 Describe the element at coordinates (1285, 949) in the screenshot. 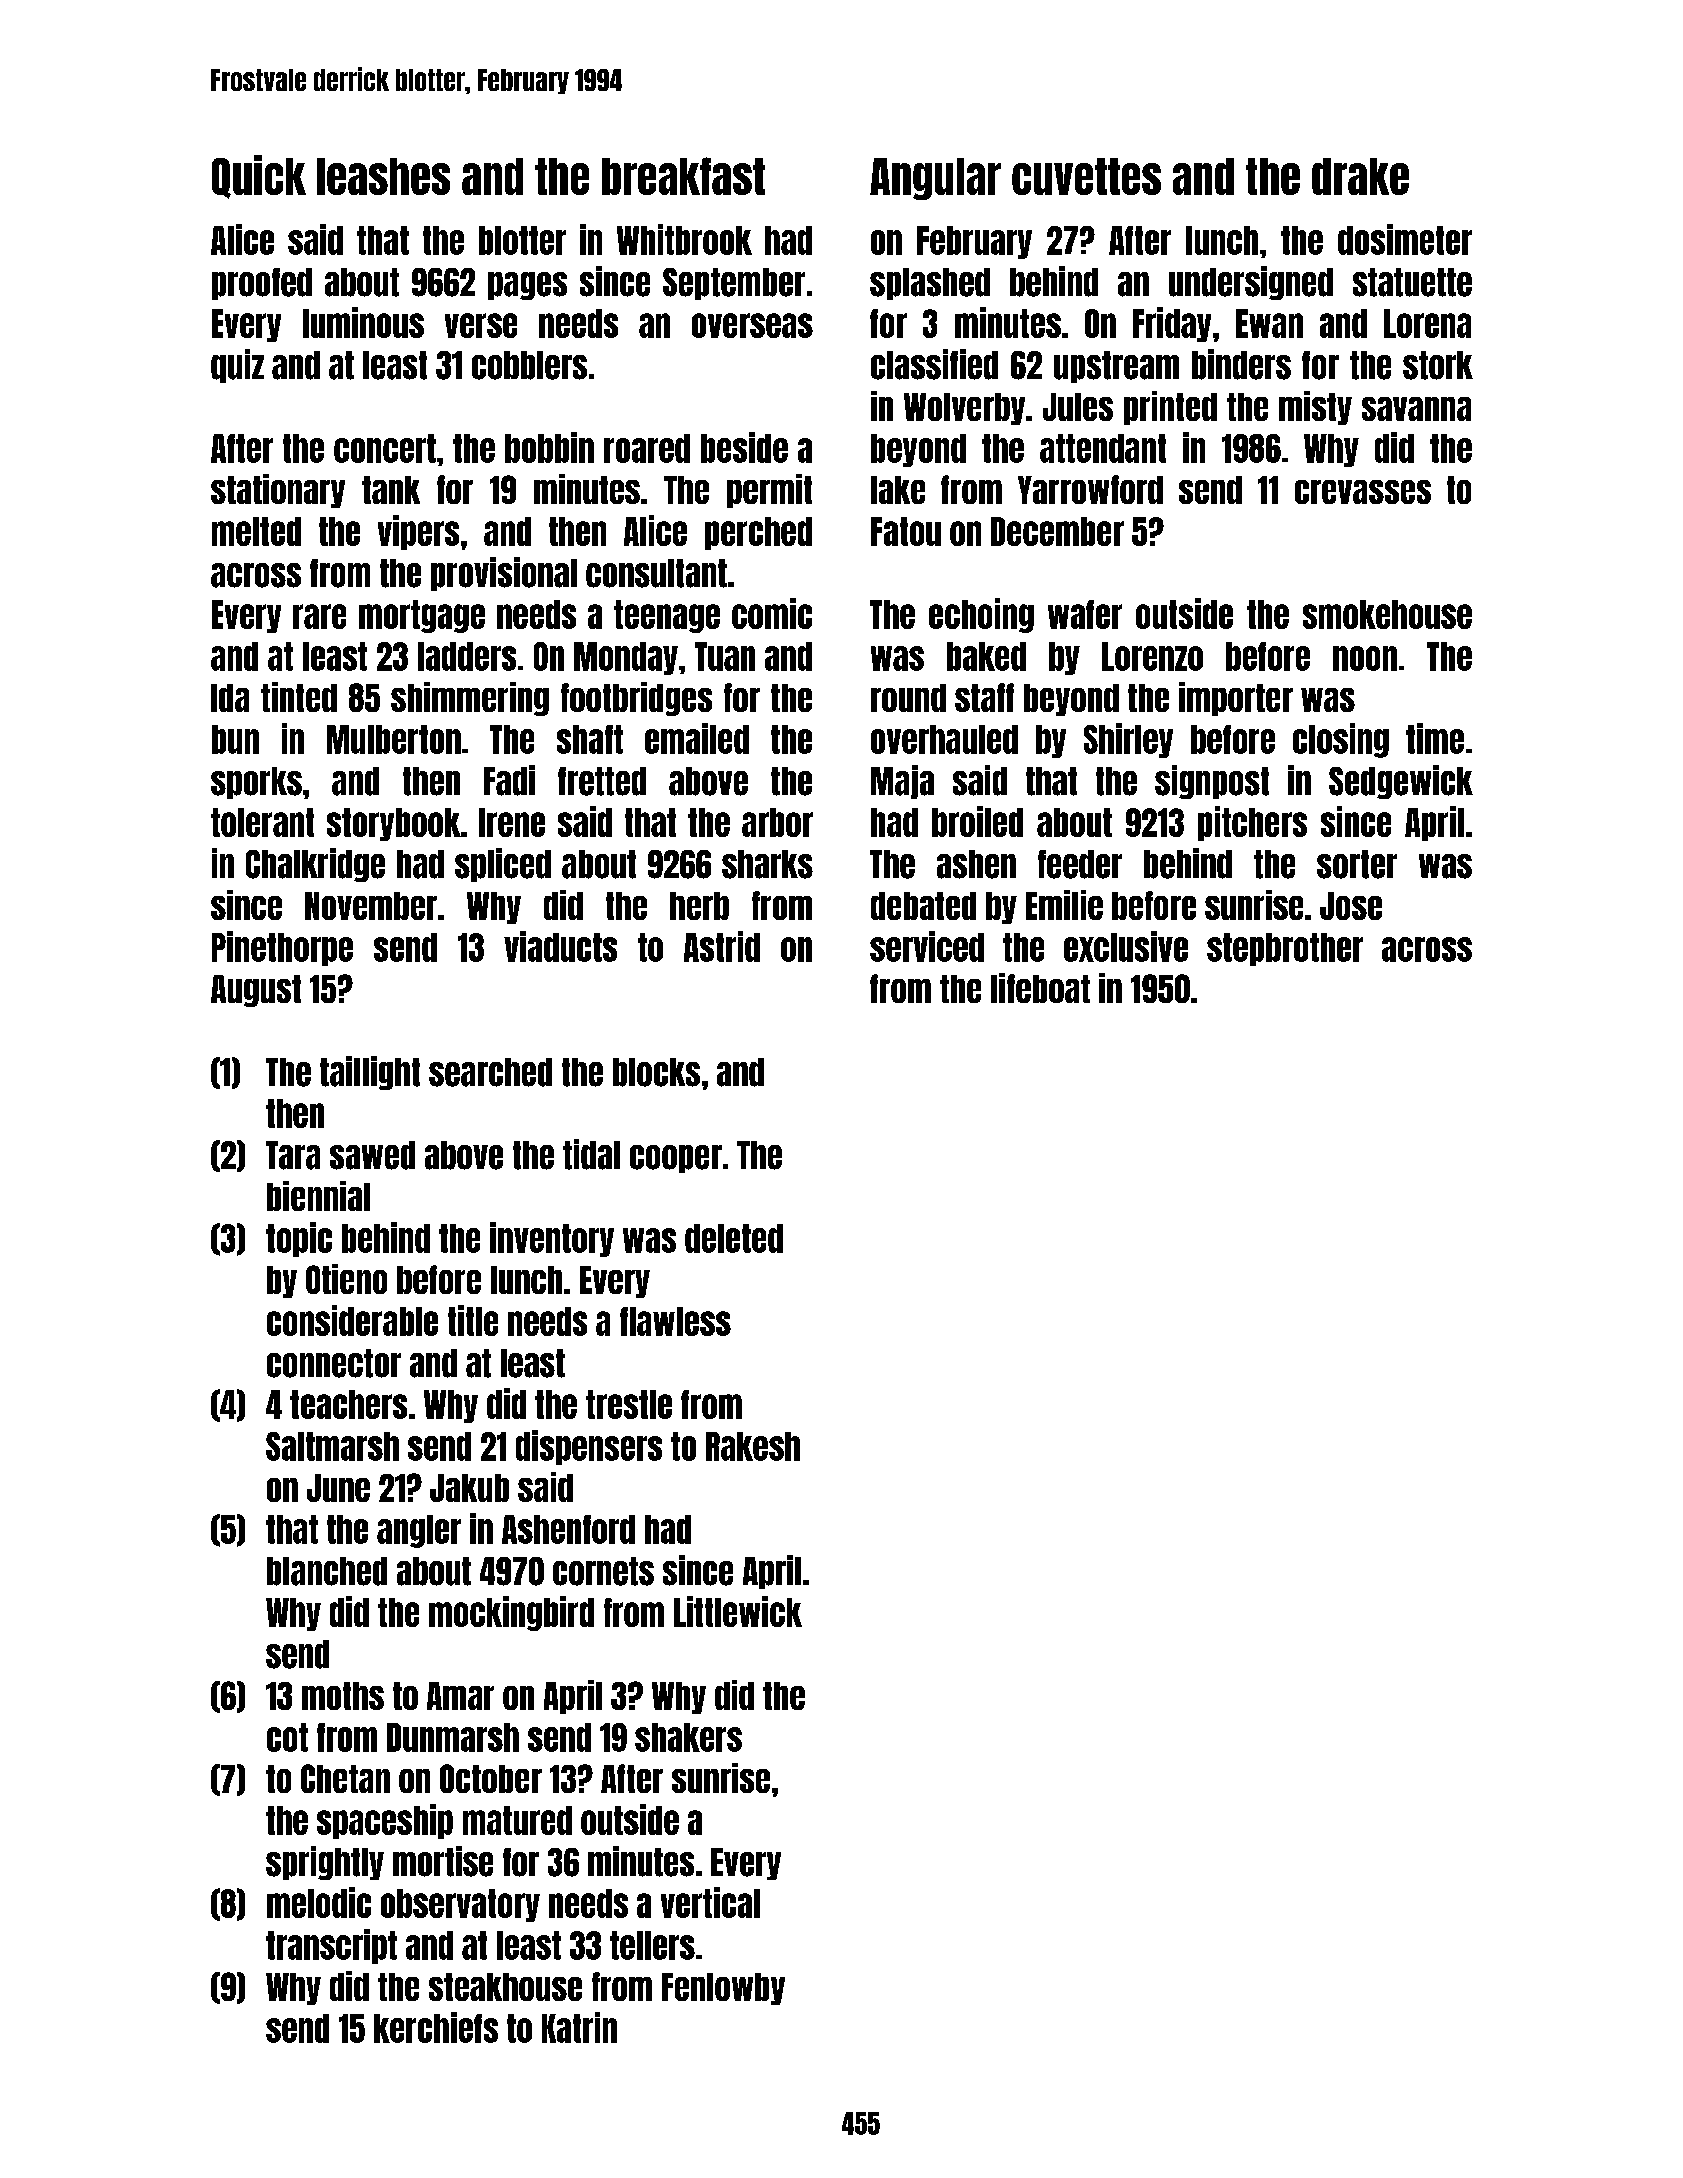

I see `stepbrother` at that location.
